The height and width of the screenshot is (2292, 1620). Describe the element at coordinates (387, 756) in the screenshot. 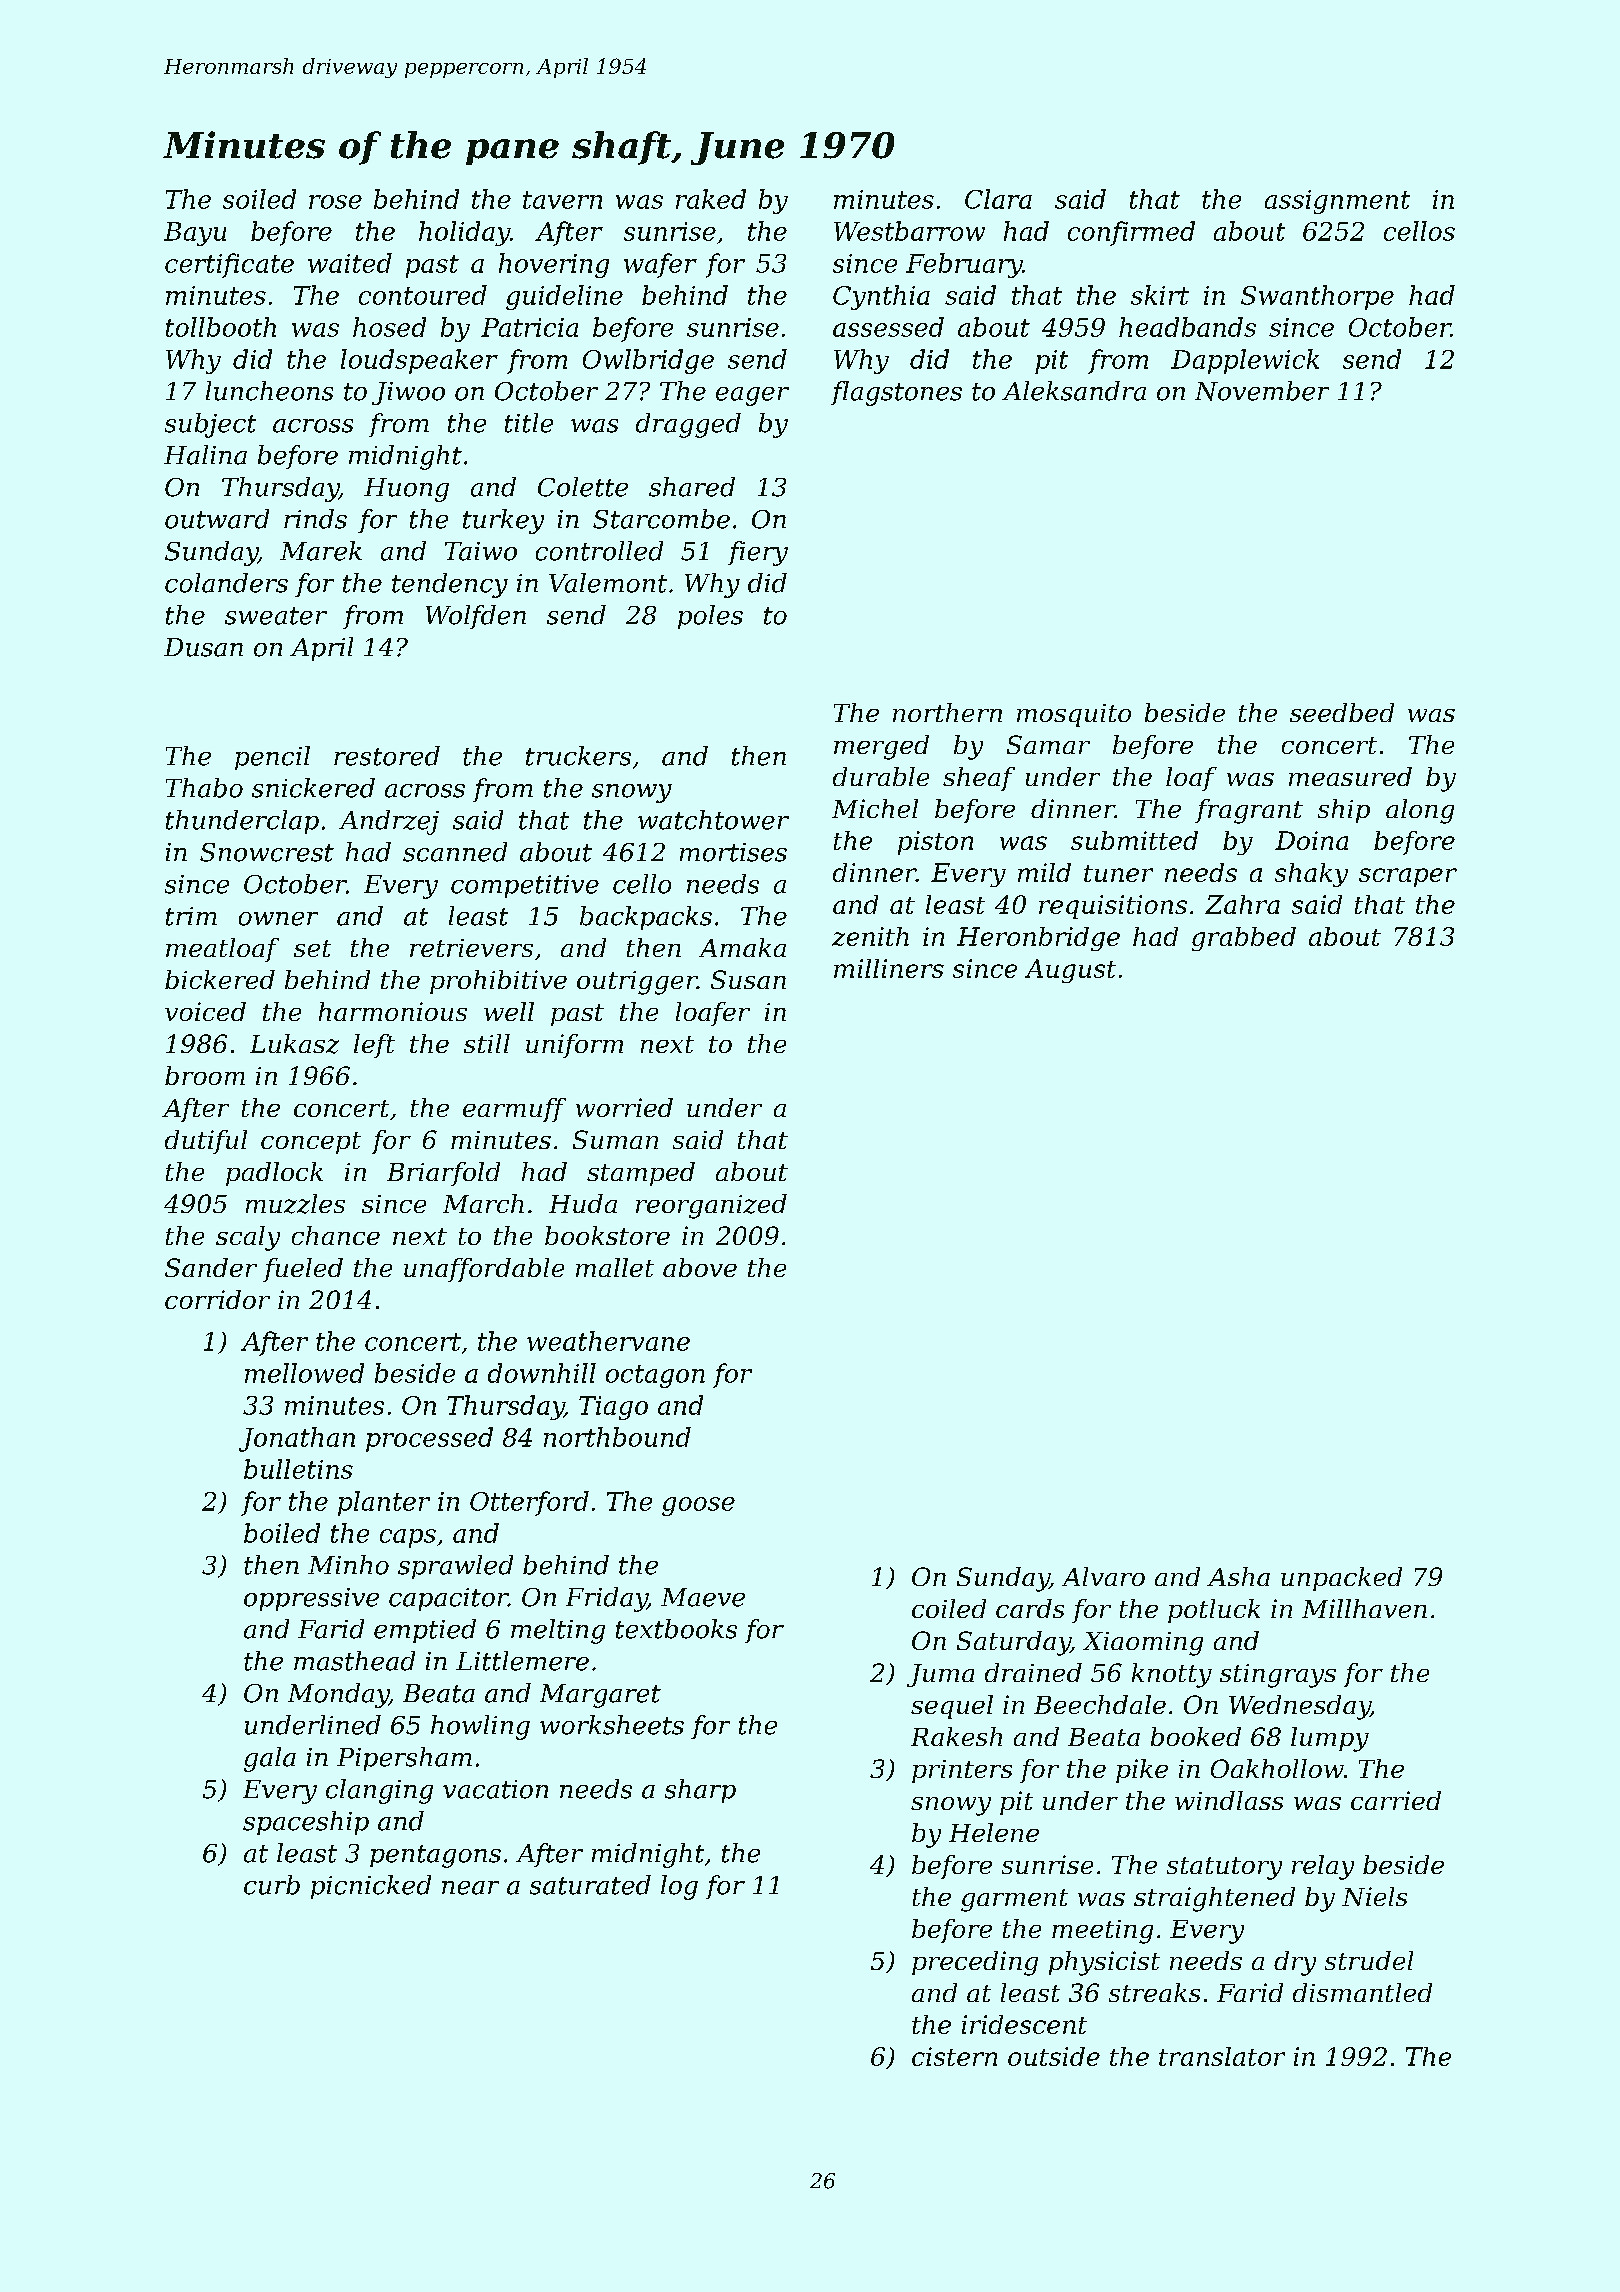

I see `restored` at that location.
